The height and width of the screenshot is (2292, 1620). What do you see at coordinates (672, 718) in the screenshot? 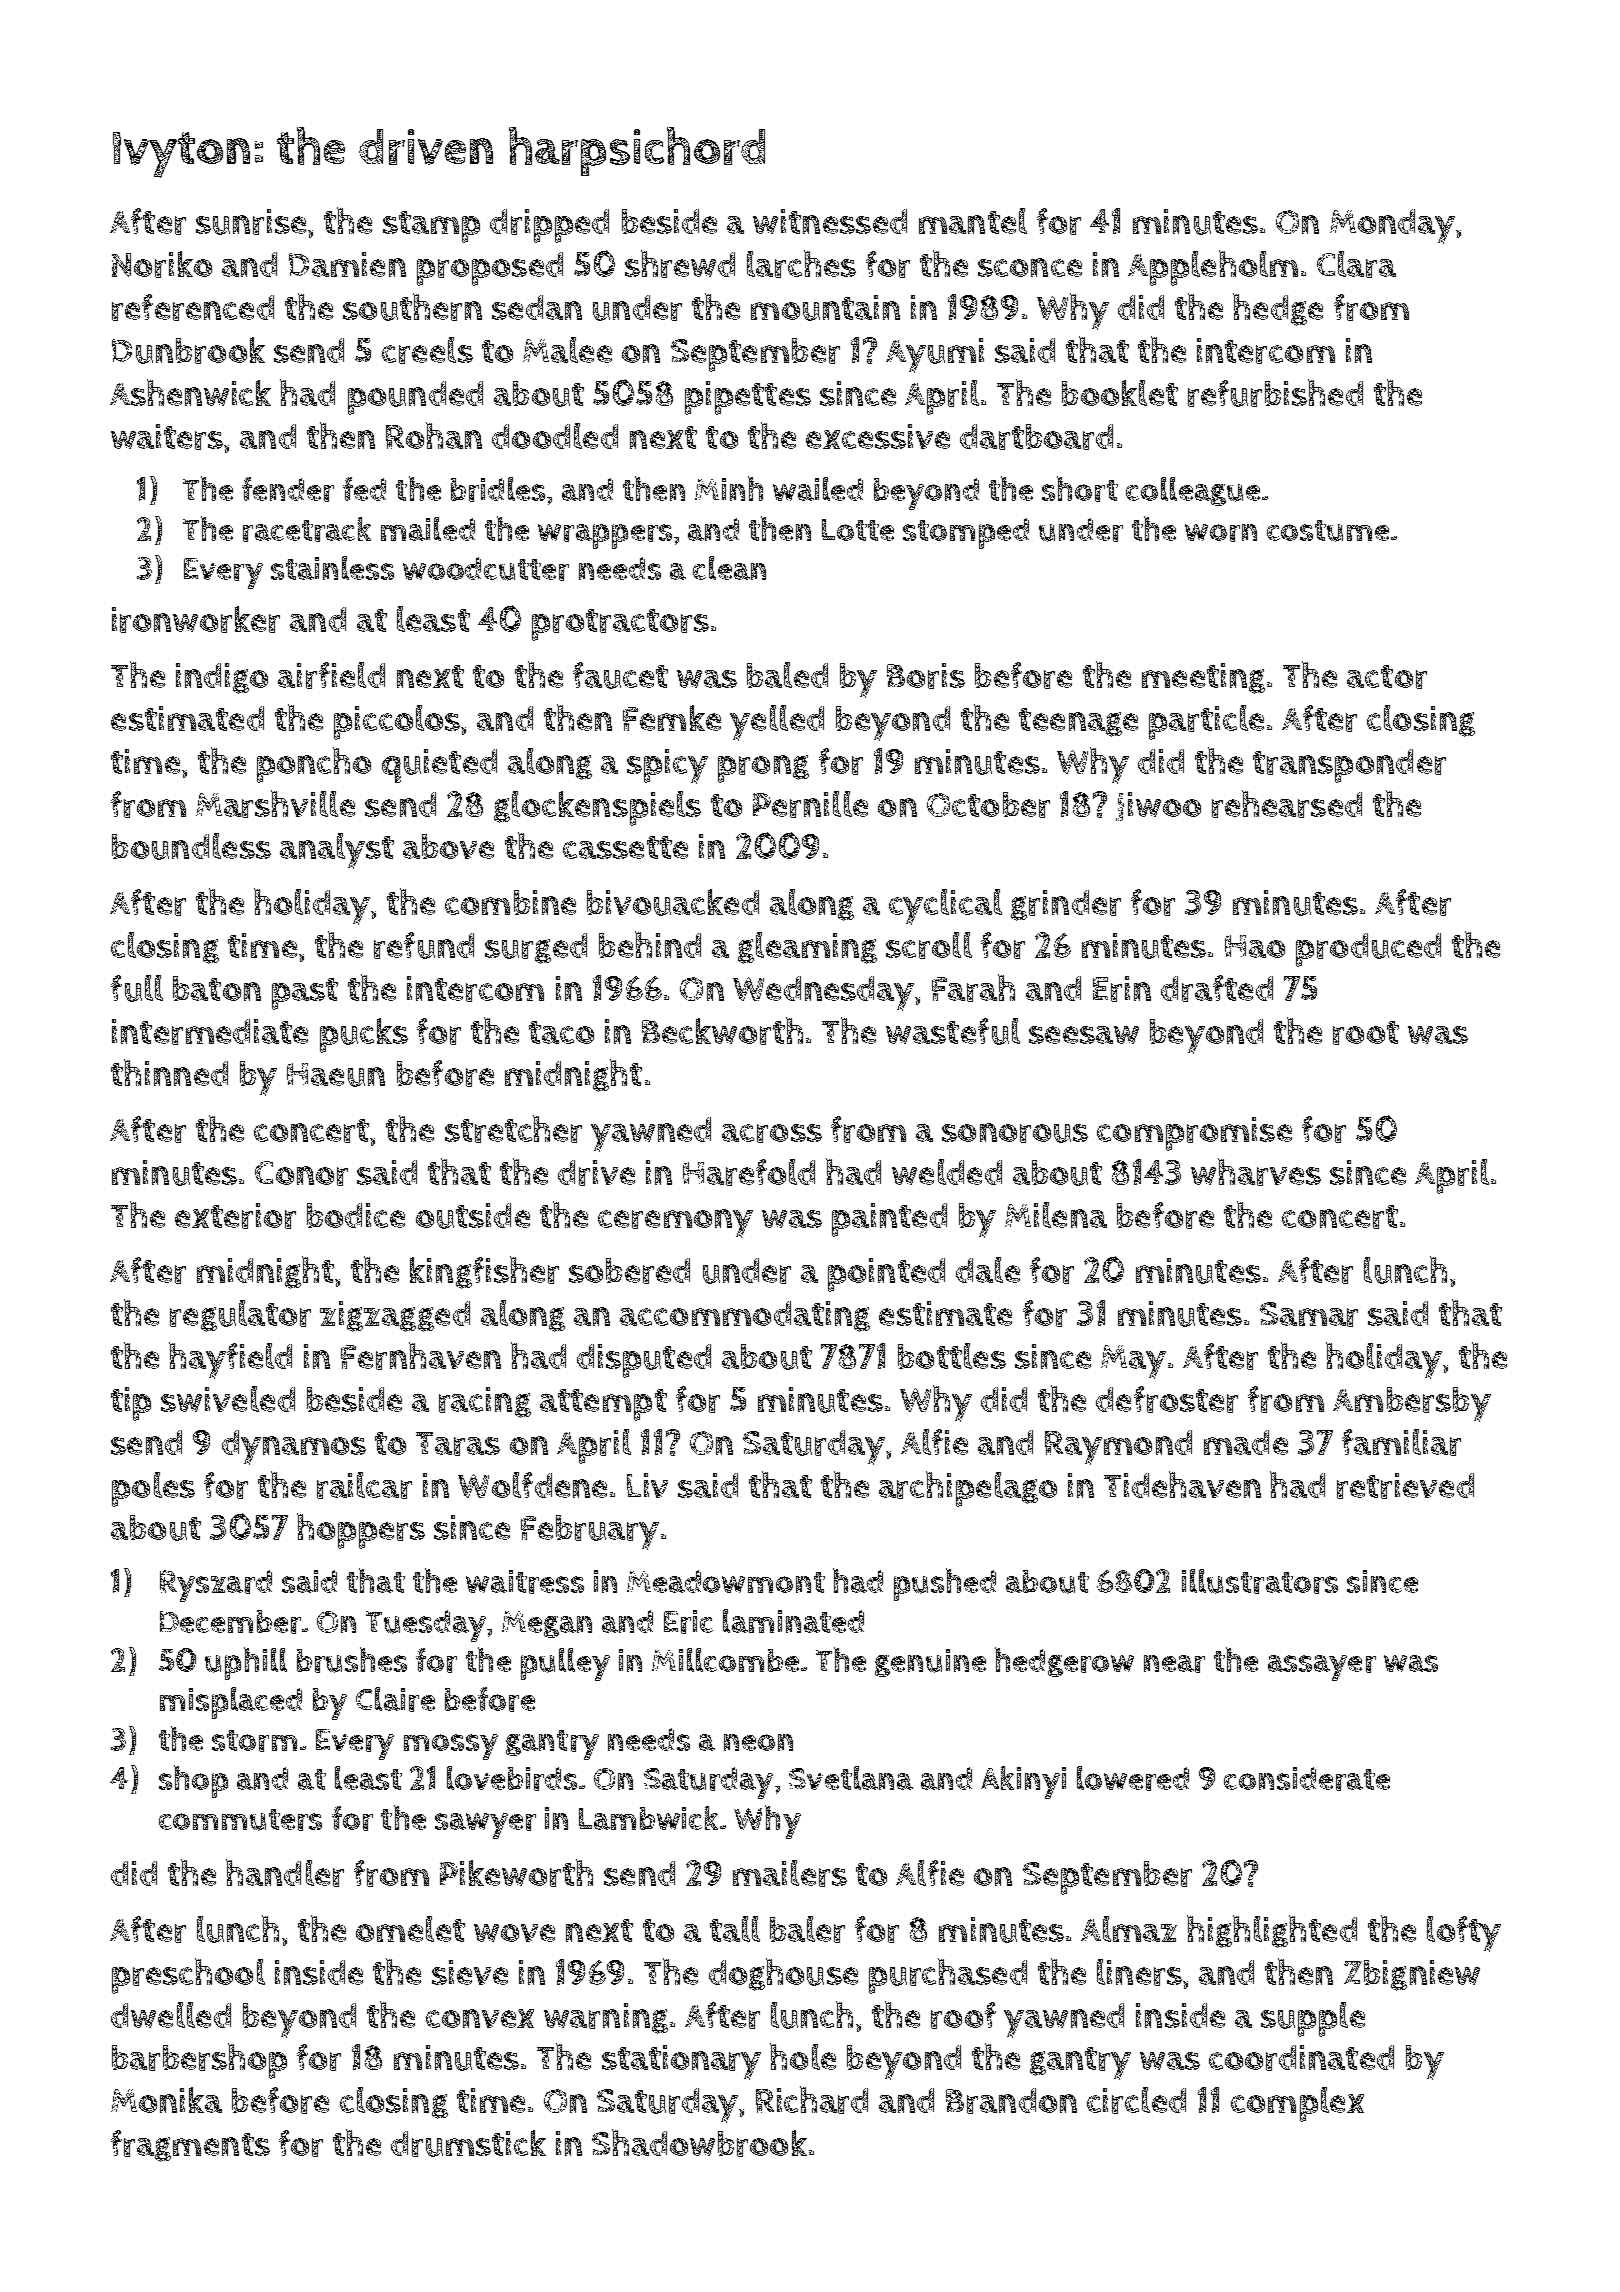
I see `Femke` at bounding box center [672, 718].
